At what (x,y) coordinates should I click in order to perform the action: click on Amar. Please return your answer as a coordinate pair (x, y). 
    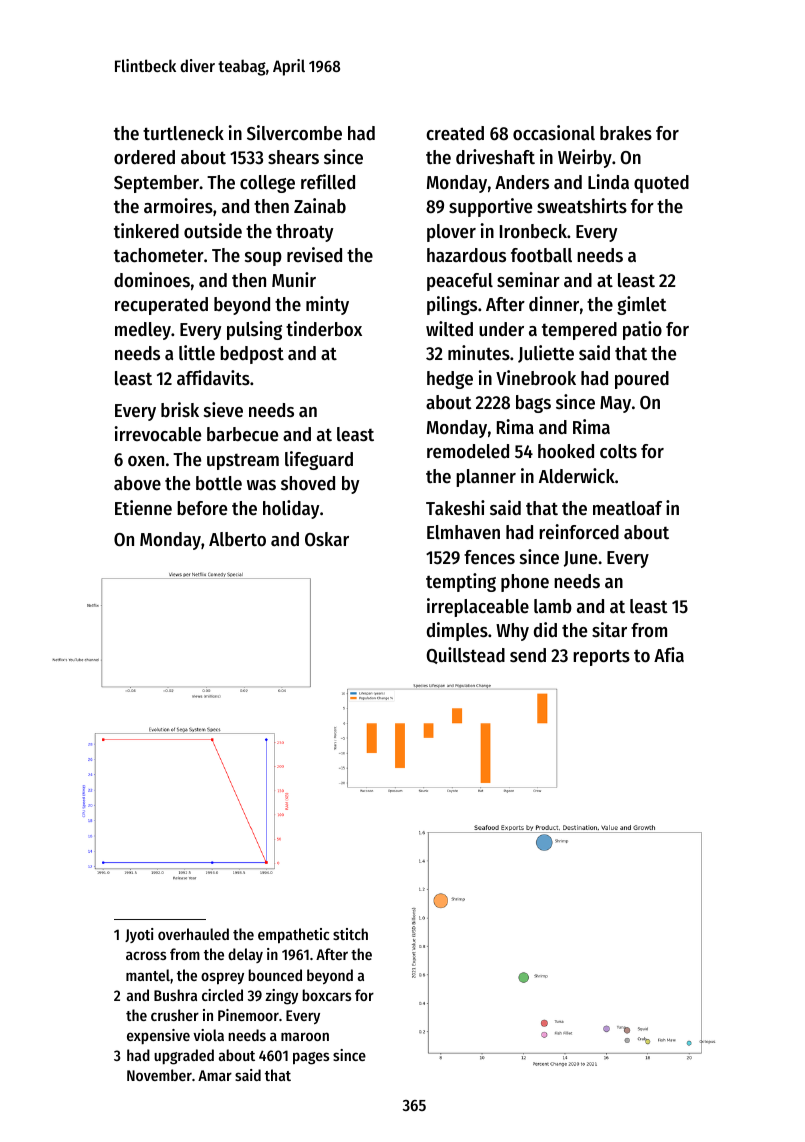
    Looking at the image, I should click on (215, 1075).
